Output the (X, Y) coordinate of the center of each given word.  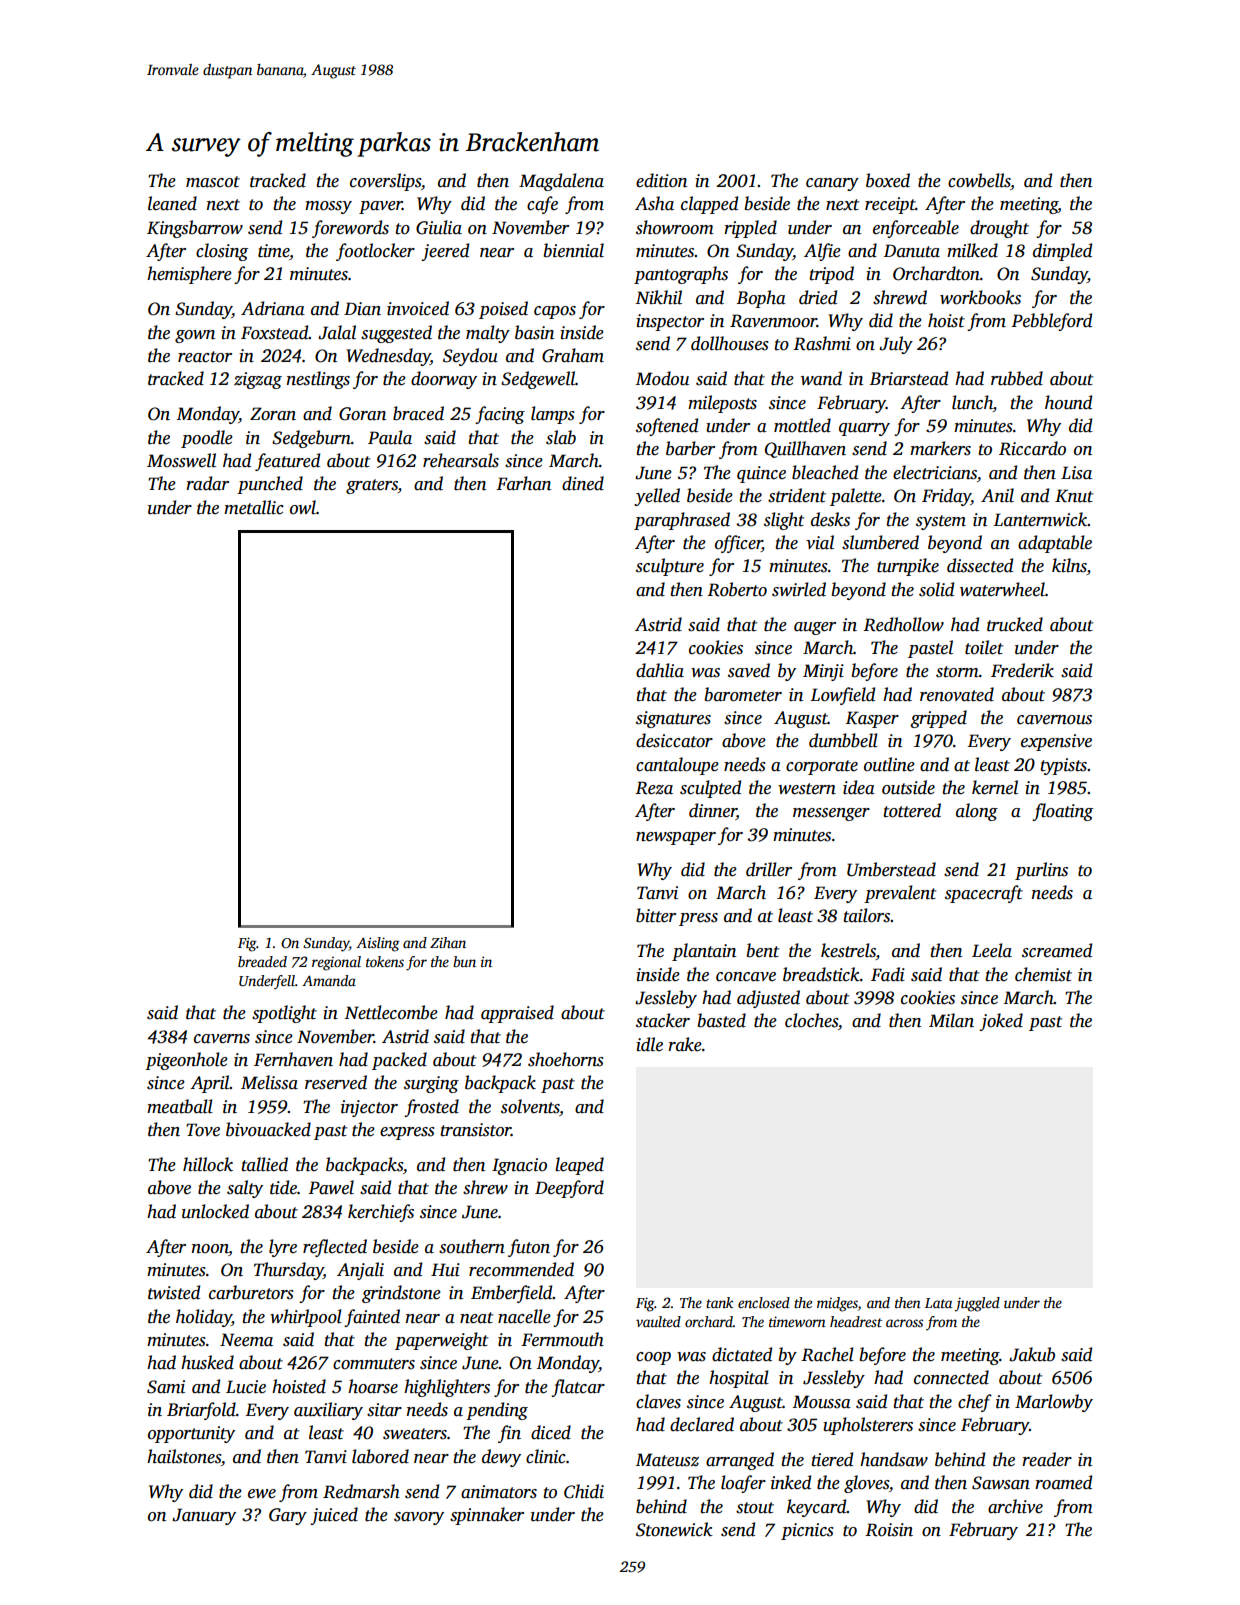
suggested (396, 334)
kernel (995, 787)
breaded (262, 961)
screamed (1057, 950)
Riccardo (1032, 448)
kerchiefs (381, 1213)
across (904, 1323)
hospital (739, 1379)
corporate (822, 767)
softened (667, 427)
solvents (530, 1106)
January (204, 1516)
